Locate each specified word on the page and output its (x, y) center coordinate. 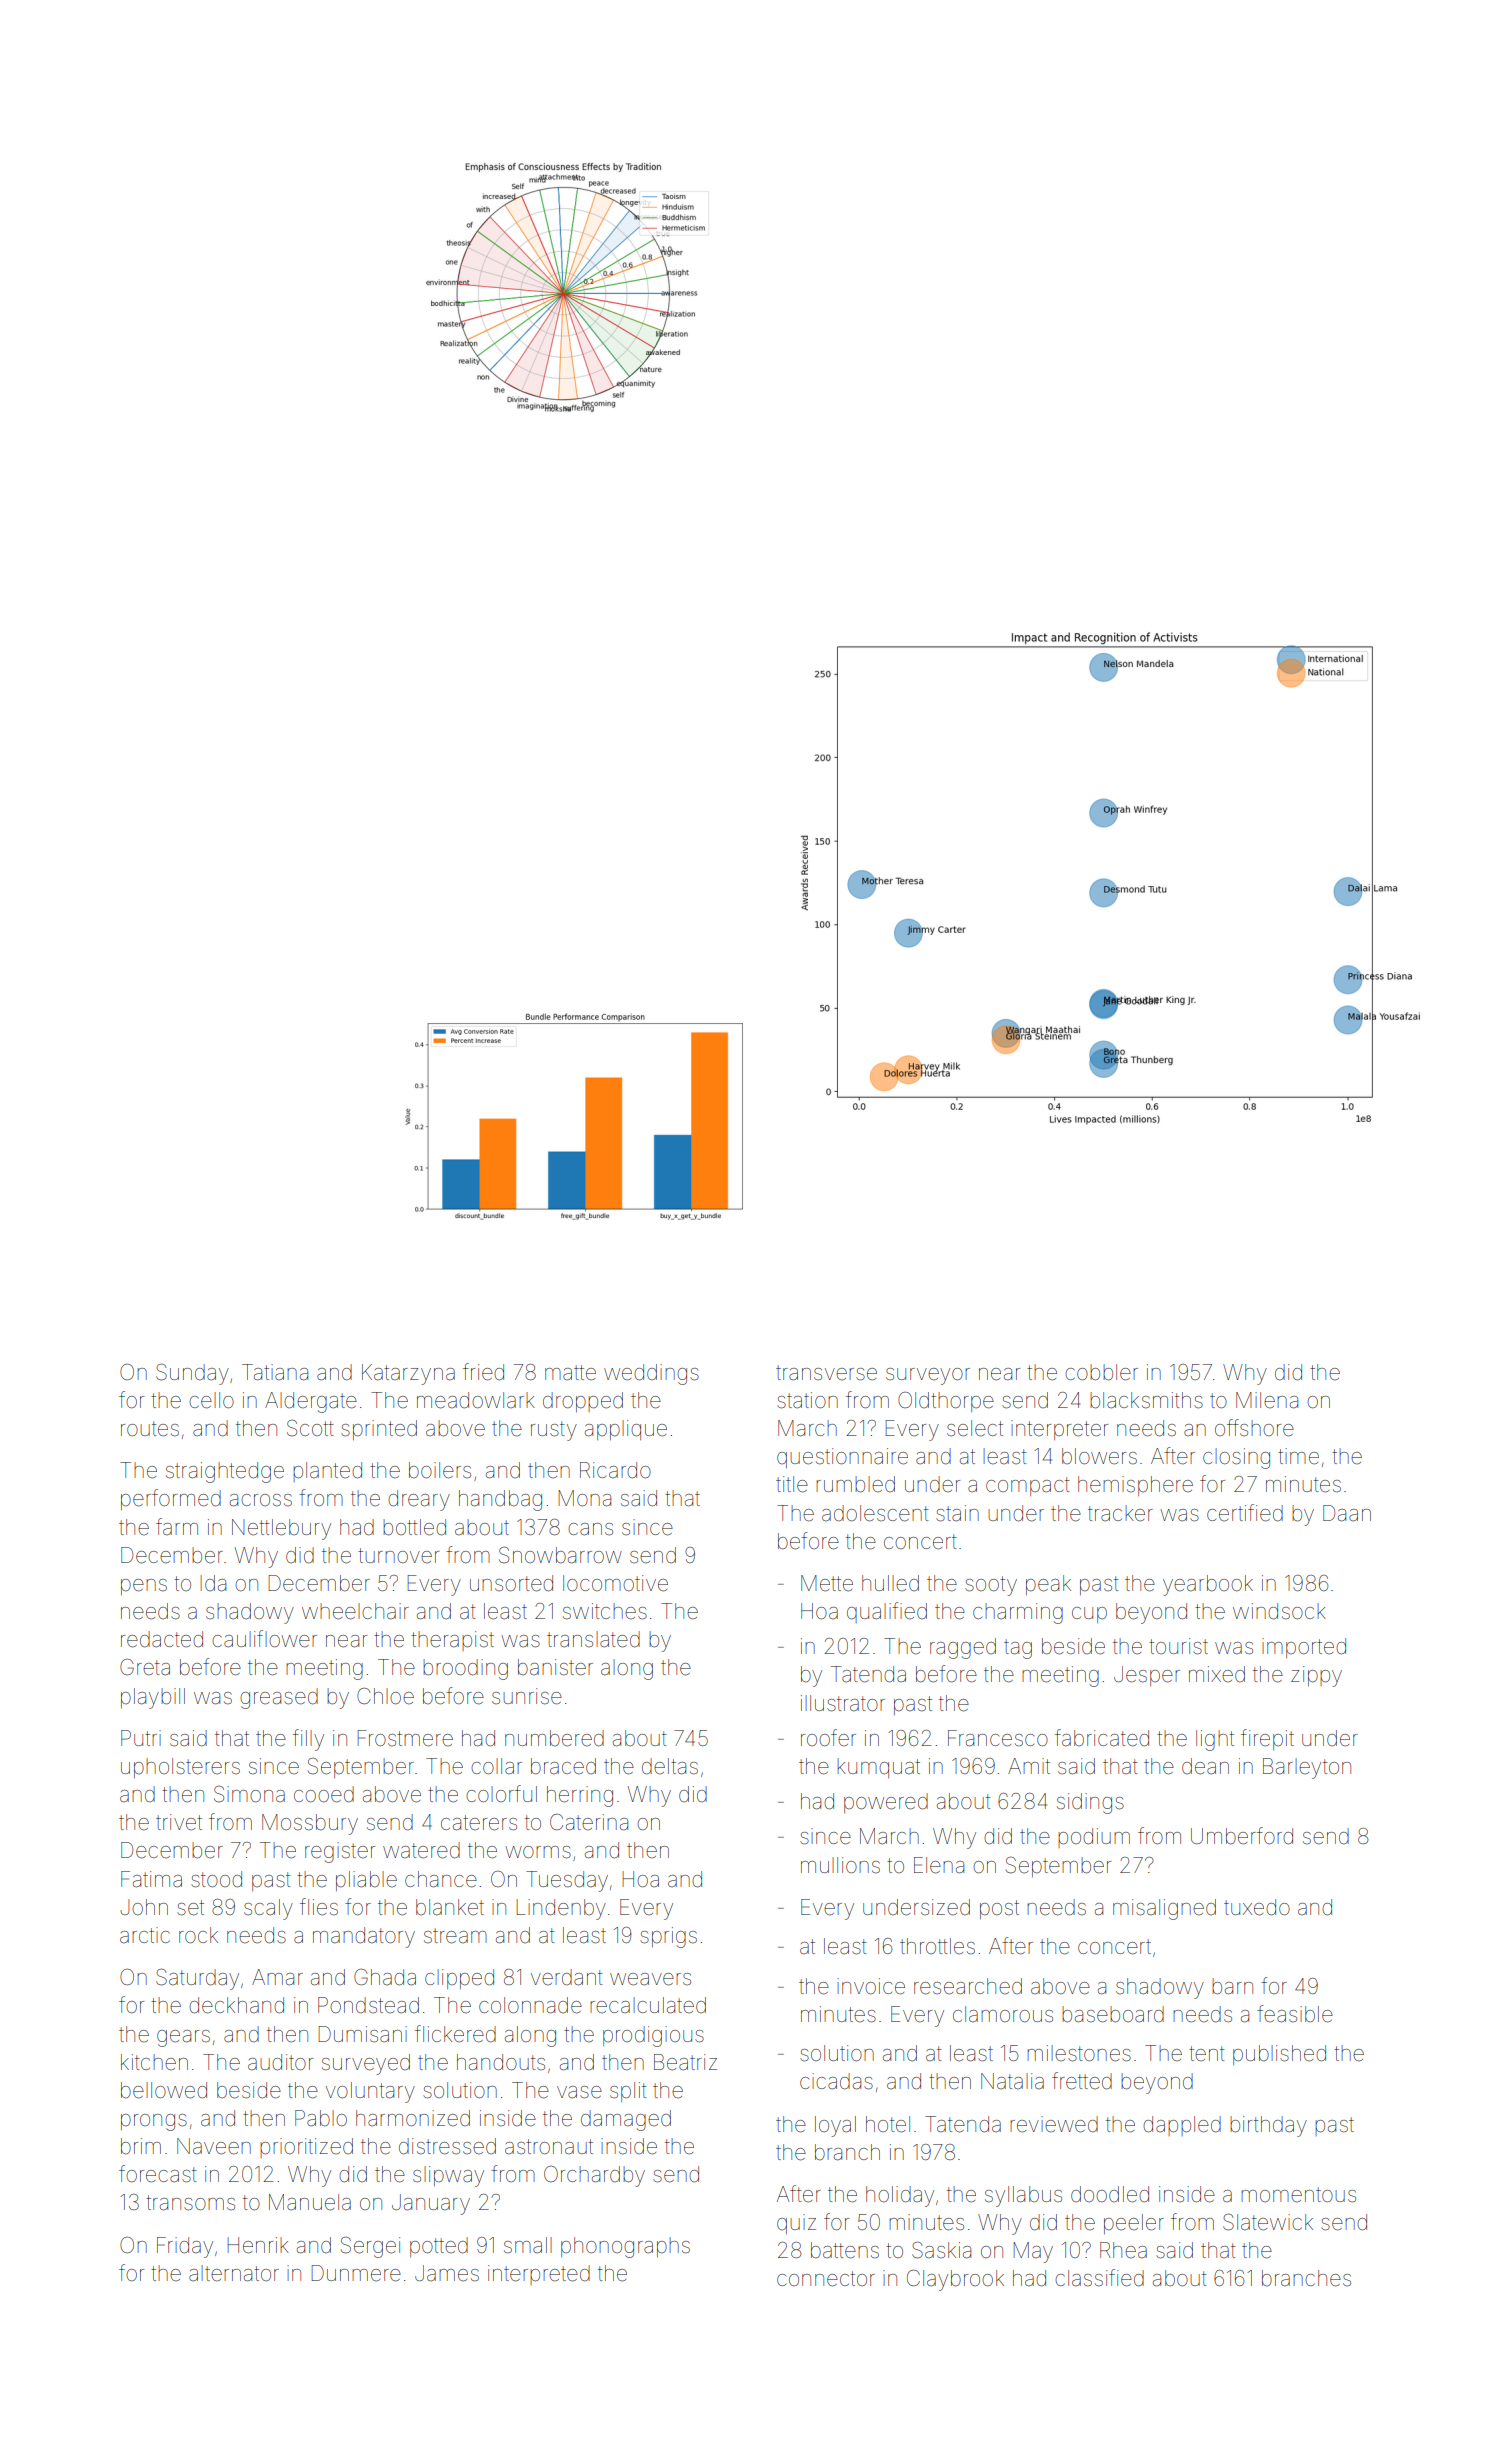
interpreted (539, 2275)
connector (826, 2279)
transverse (826, 1373)
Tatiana (275, 1372)
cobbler (1101, 1372)
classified (1099, 2278)
